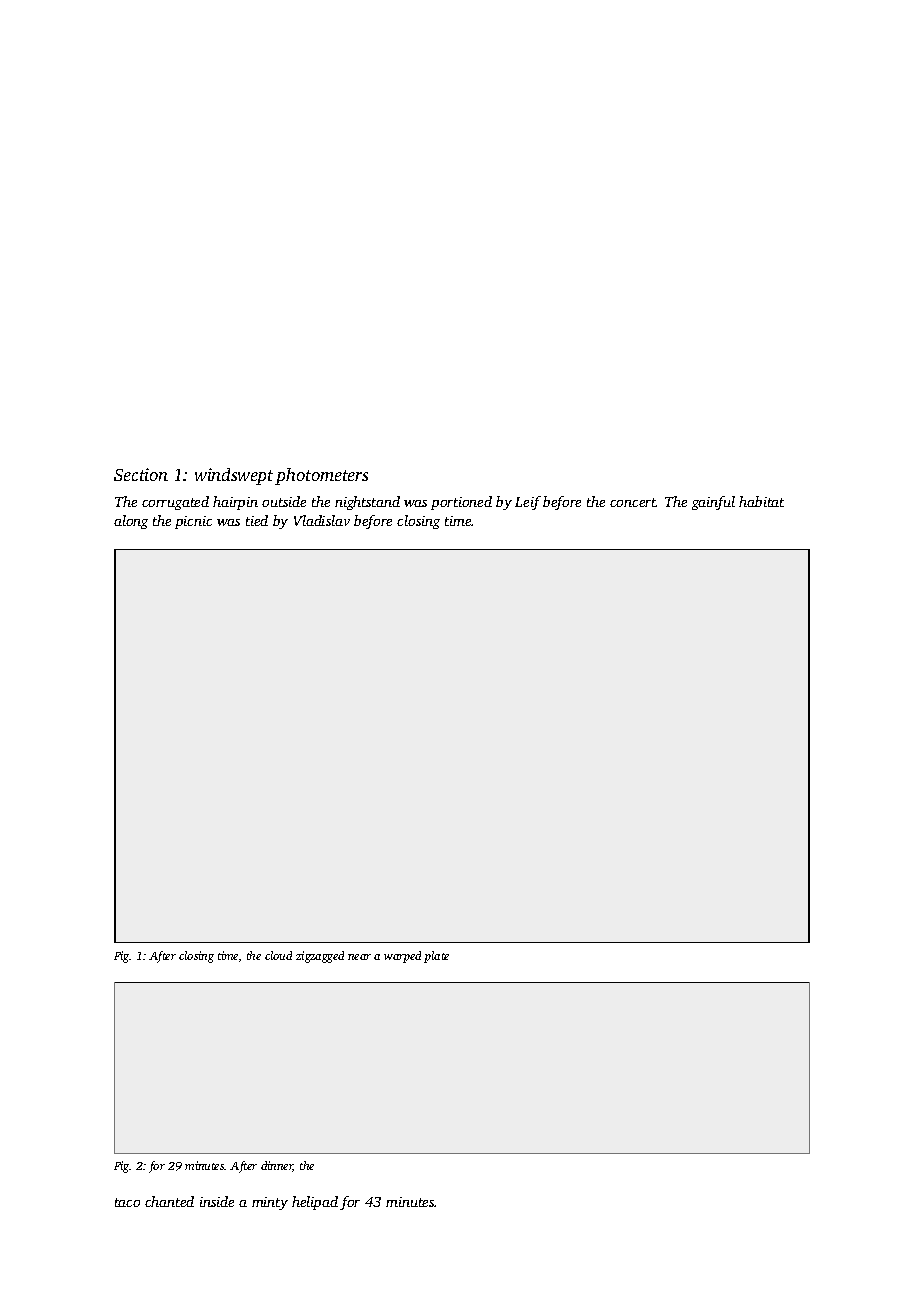 Image resolution: width=924 pixels, height=1308 pixels. Describe the element at coordinates (461, 503) in the screenshot. I see `portioned` at that location.
